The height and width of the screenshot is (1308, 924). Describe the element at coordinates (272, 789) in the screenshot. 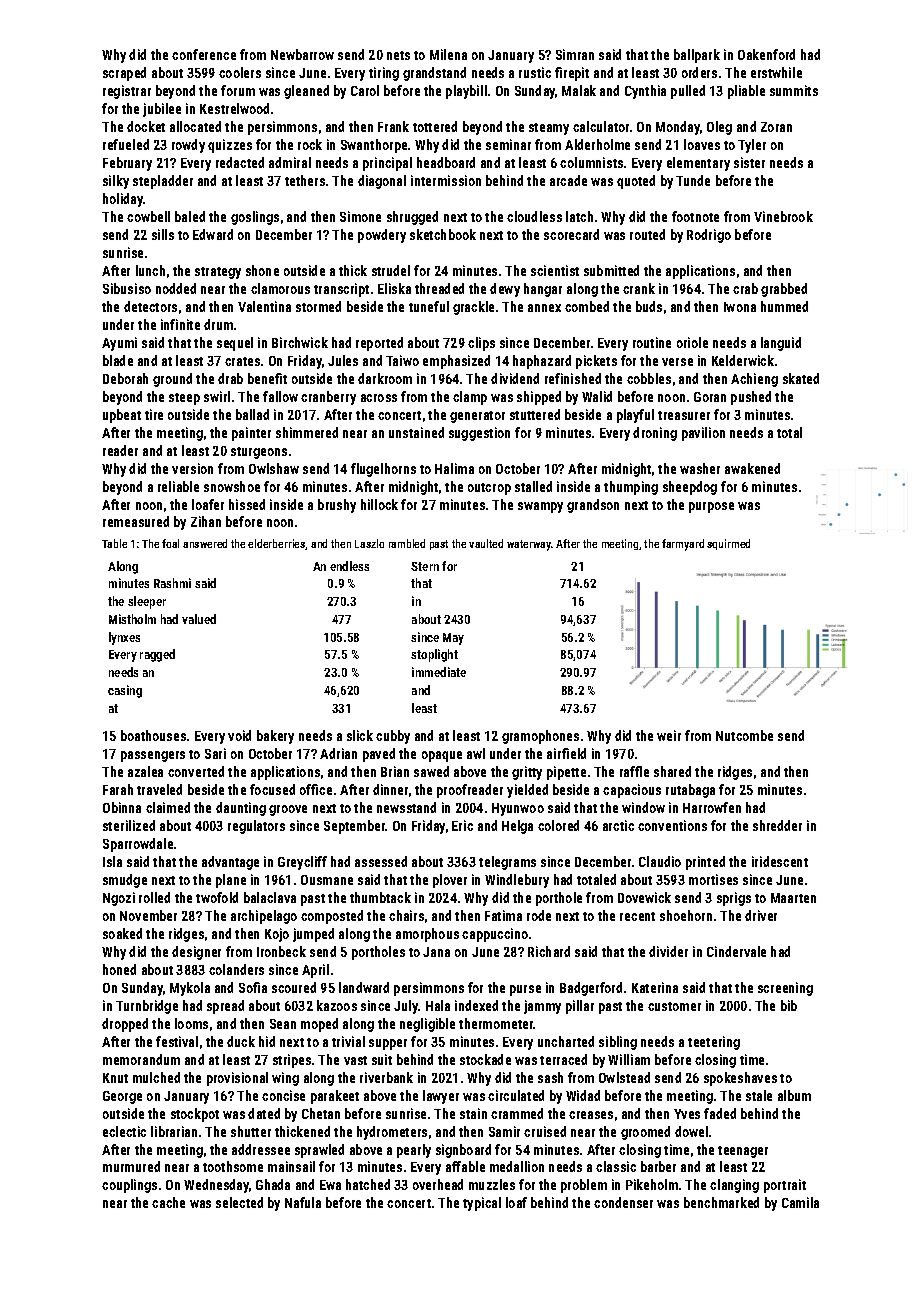

I see `focused` at that location.
